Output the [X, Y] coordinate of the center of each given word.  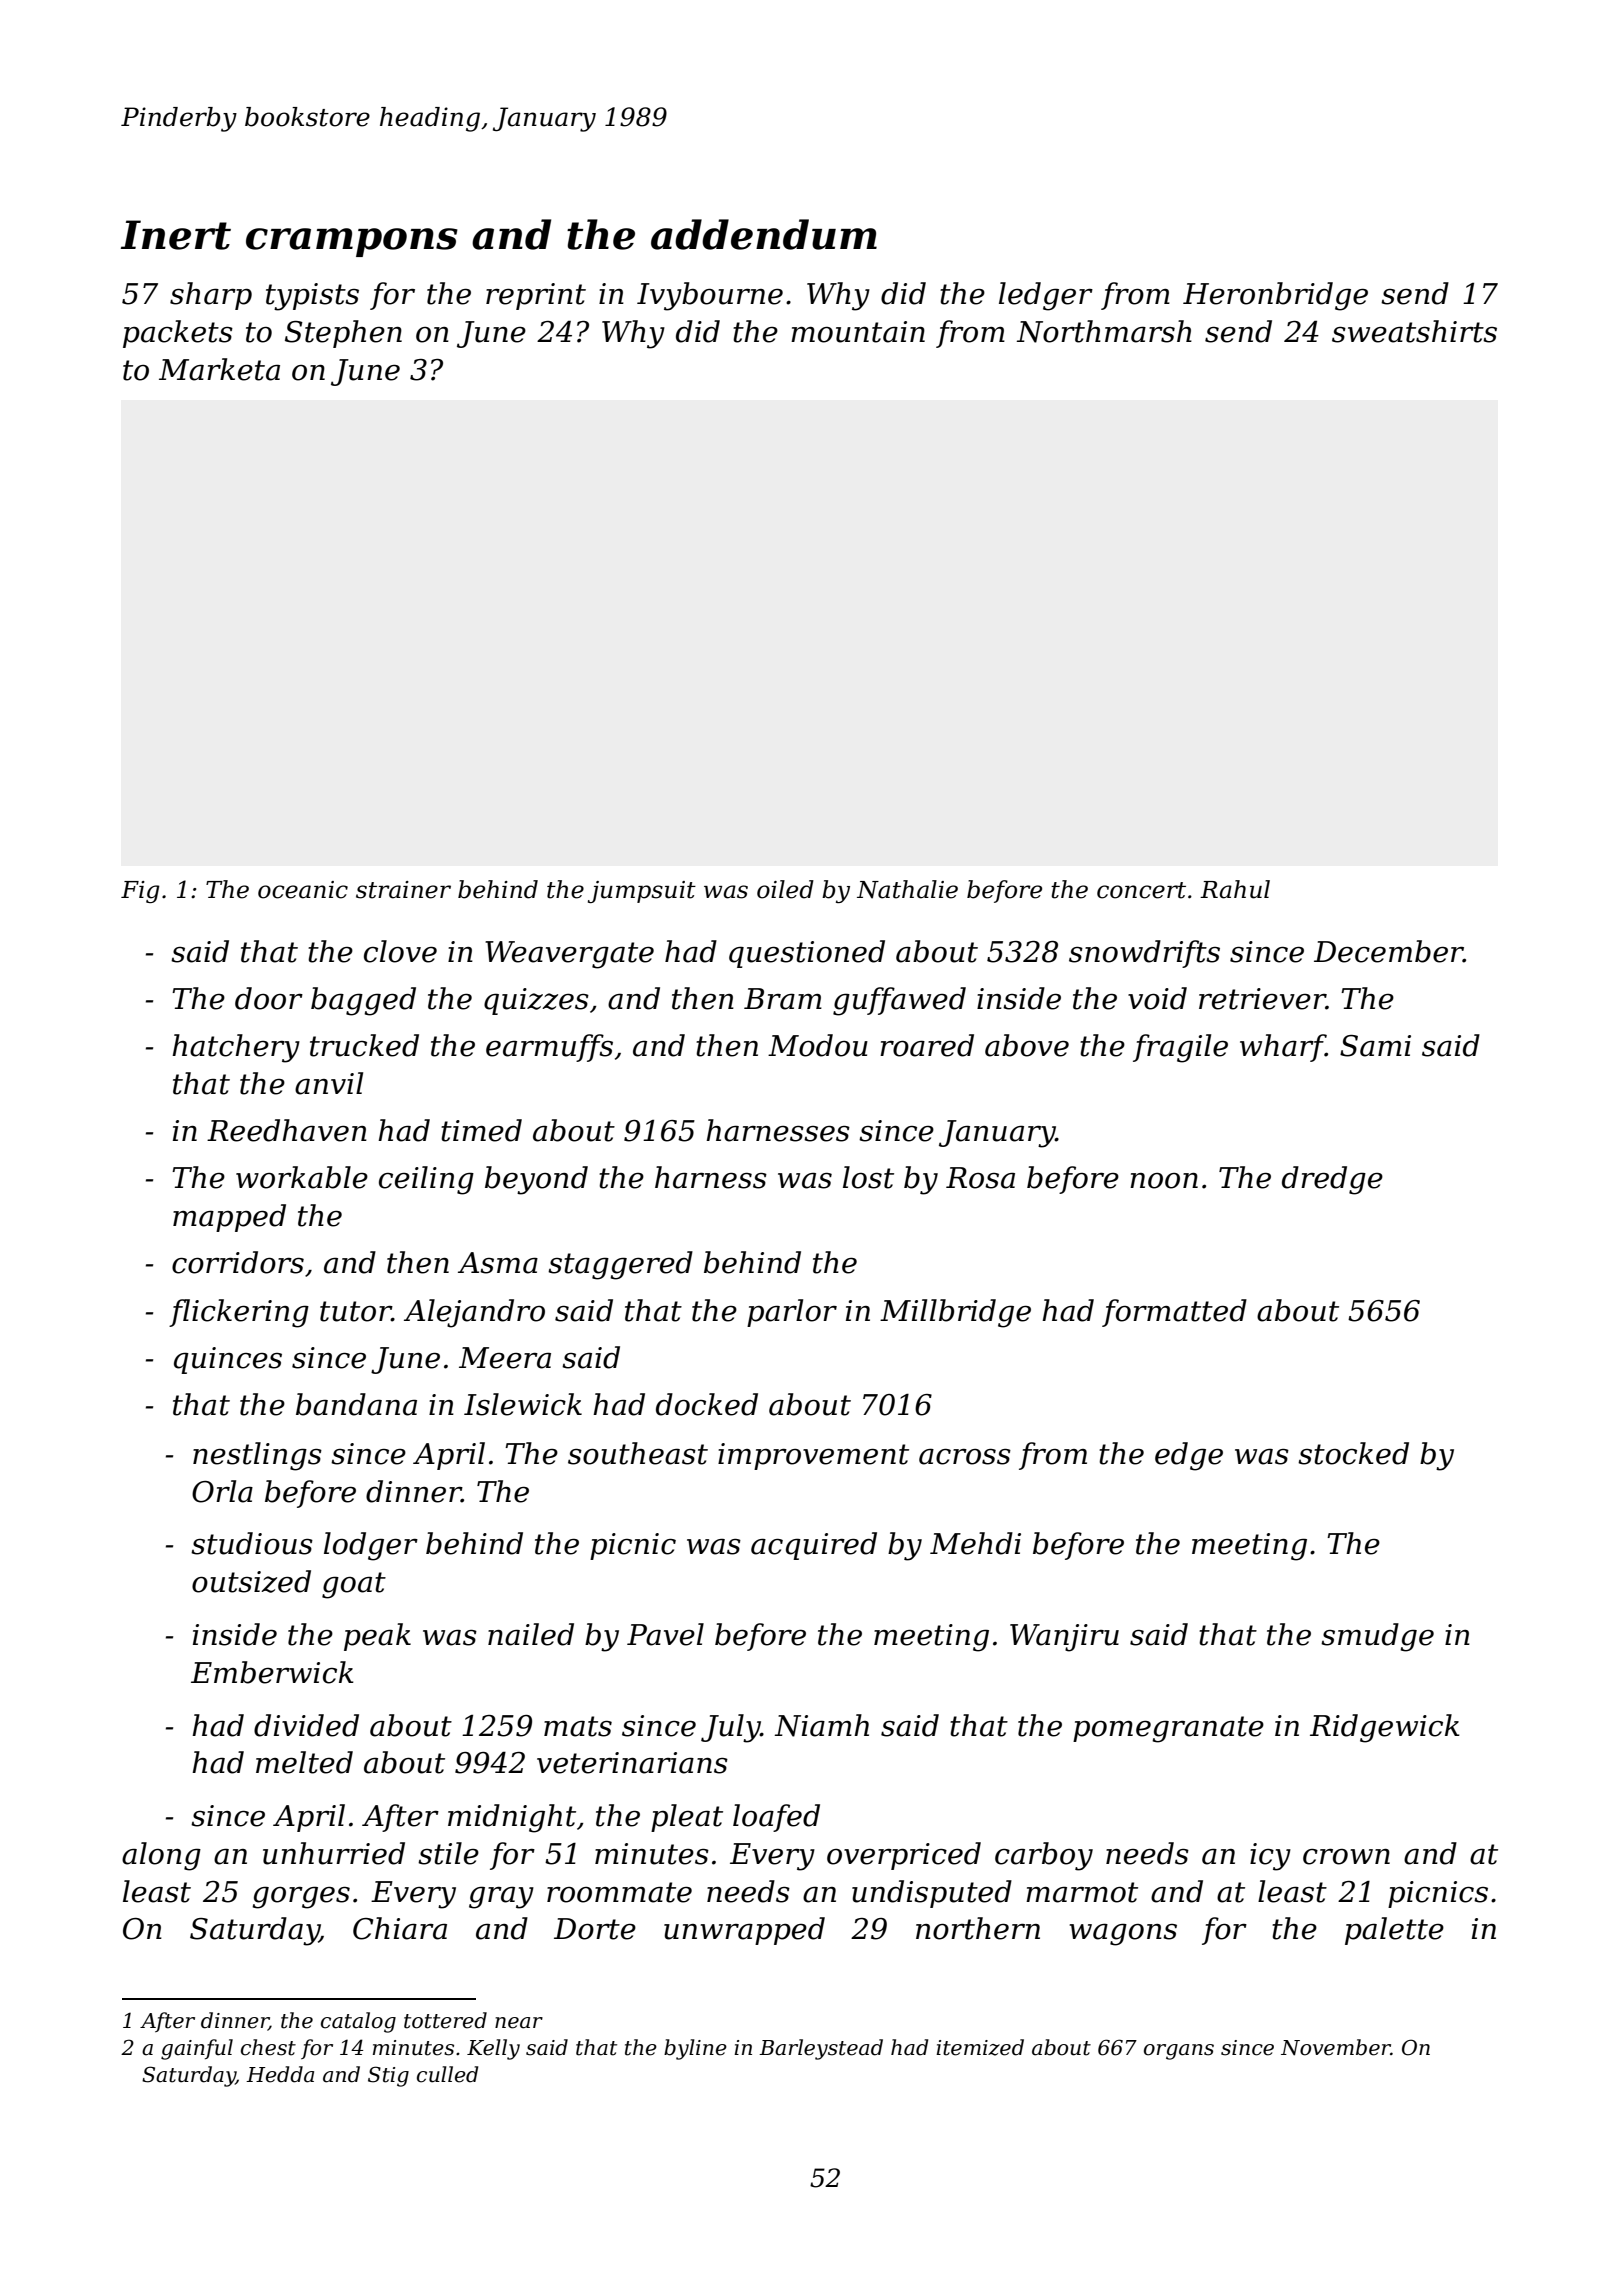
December [1388, 951]
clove [400, 951]
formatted [1174, 1313]
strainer [403, 890]
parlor [792, 1313]
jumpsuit [642, 892]
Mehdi [975, 1543]
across [965, 1456]
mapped [229, 1218]
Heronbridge [1275, 296]
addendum [764, 234]
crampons [352, 242]
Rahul [1235, 889]
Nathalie [907, 889]
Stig [388, 2076]
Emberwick [272, 1672]
